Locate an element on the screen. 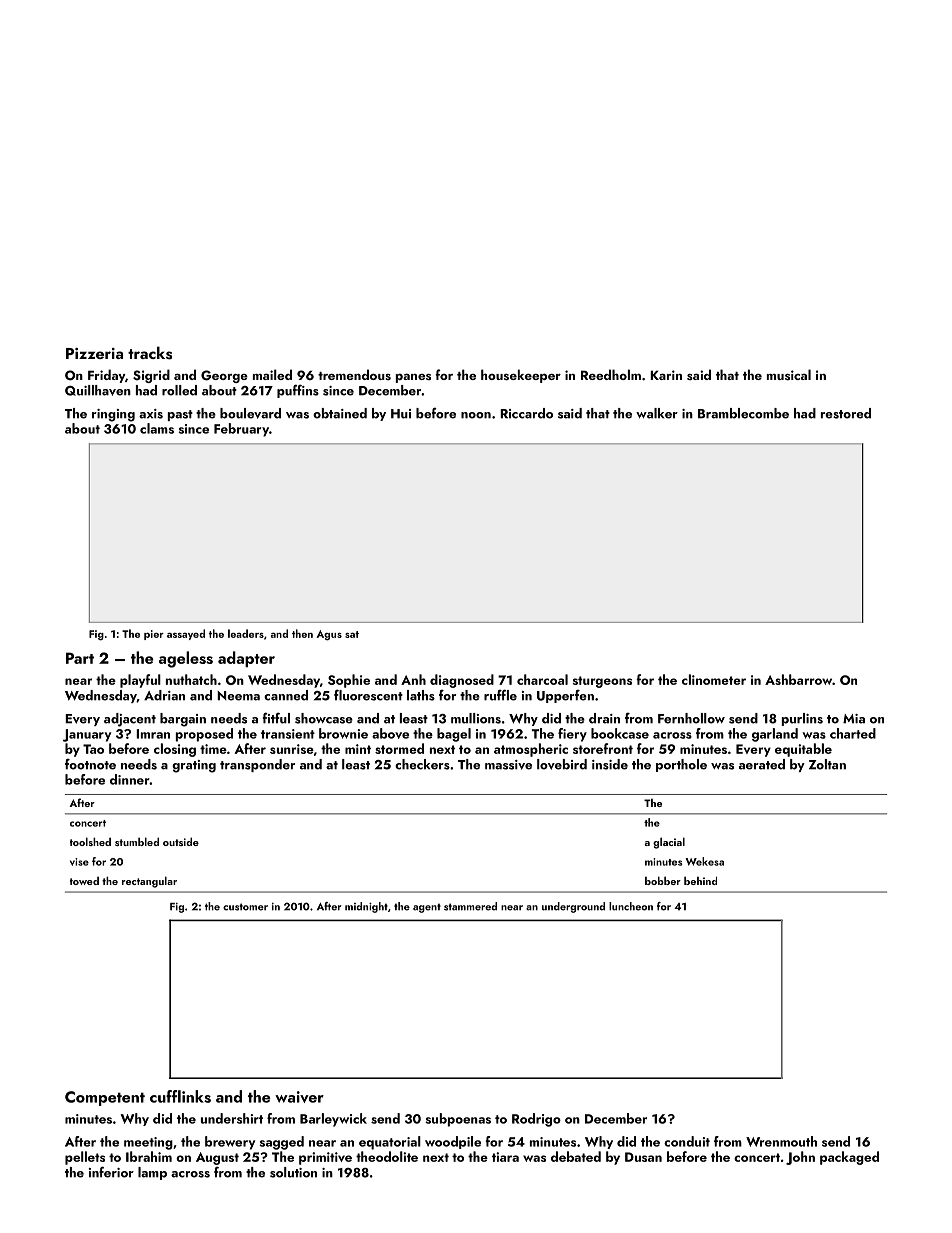  packaged is located at coordinates (849, 1158).
